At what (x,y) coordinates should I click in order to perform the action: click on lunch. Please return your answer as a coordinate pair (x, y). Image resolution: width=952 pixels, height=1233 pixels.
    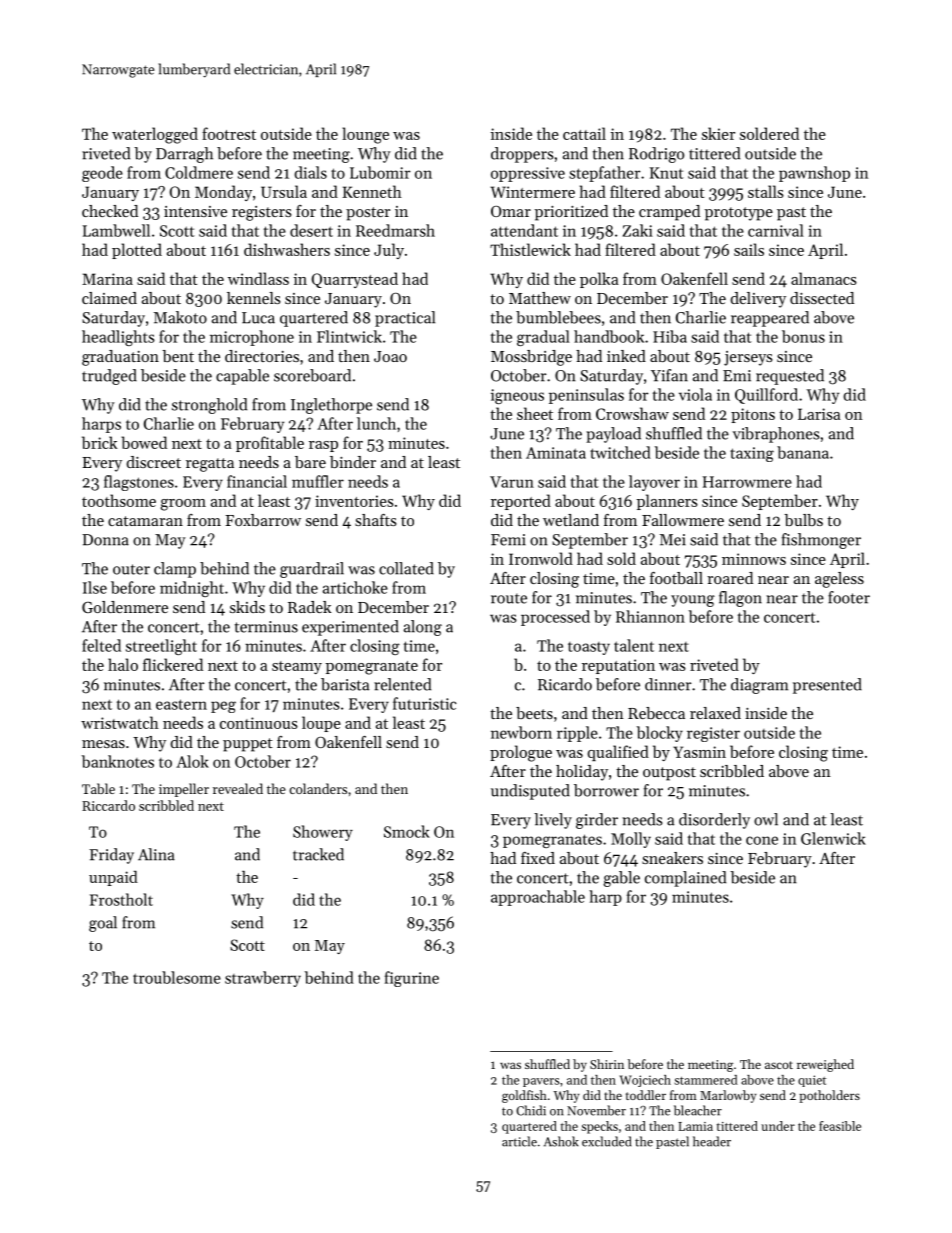
    Looking at the image, I should click on (376, 423).
